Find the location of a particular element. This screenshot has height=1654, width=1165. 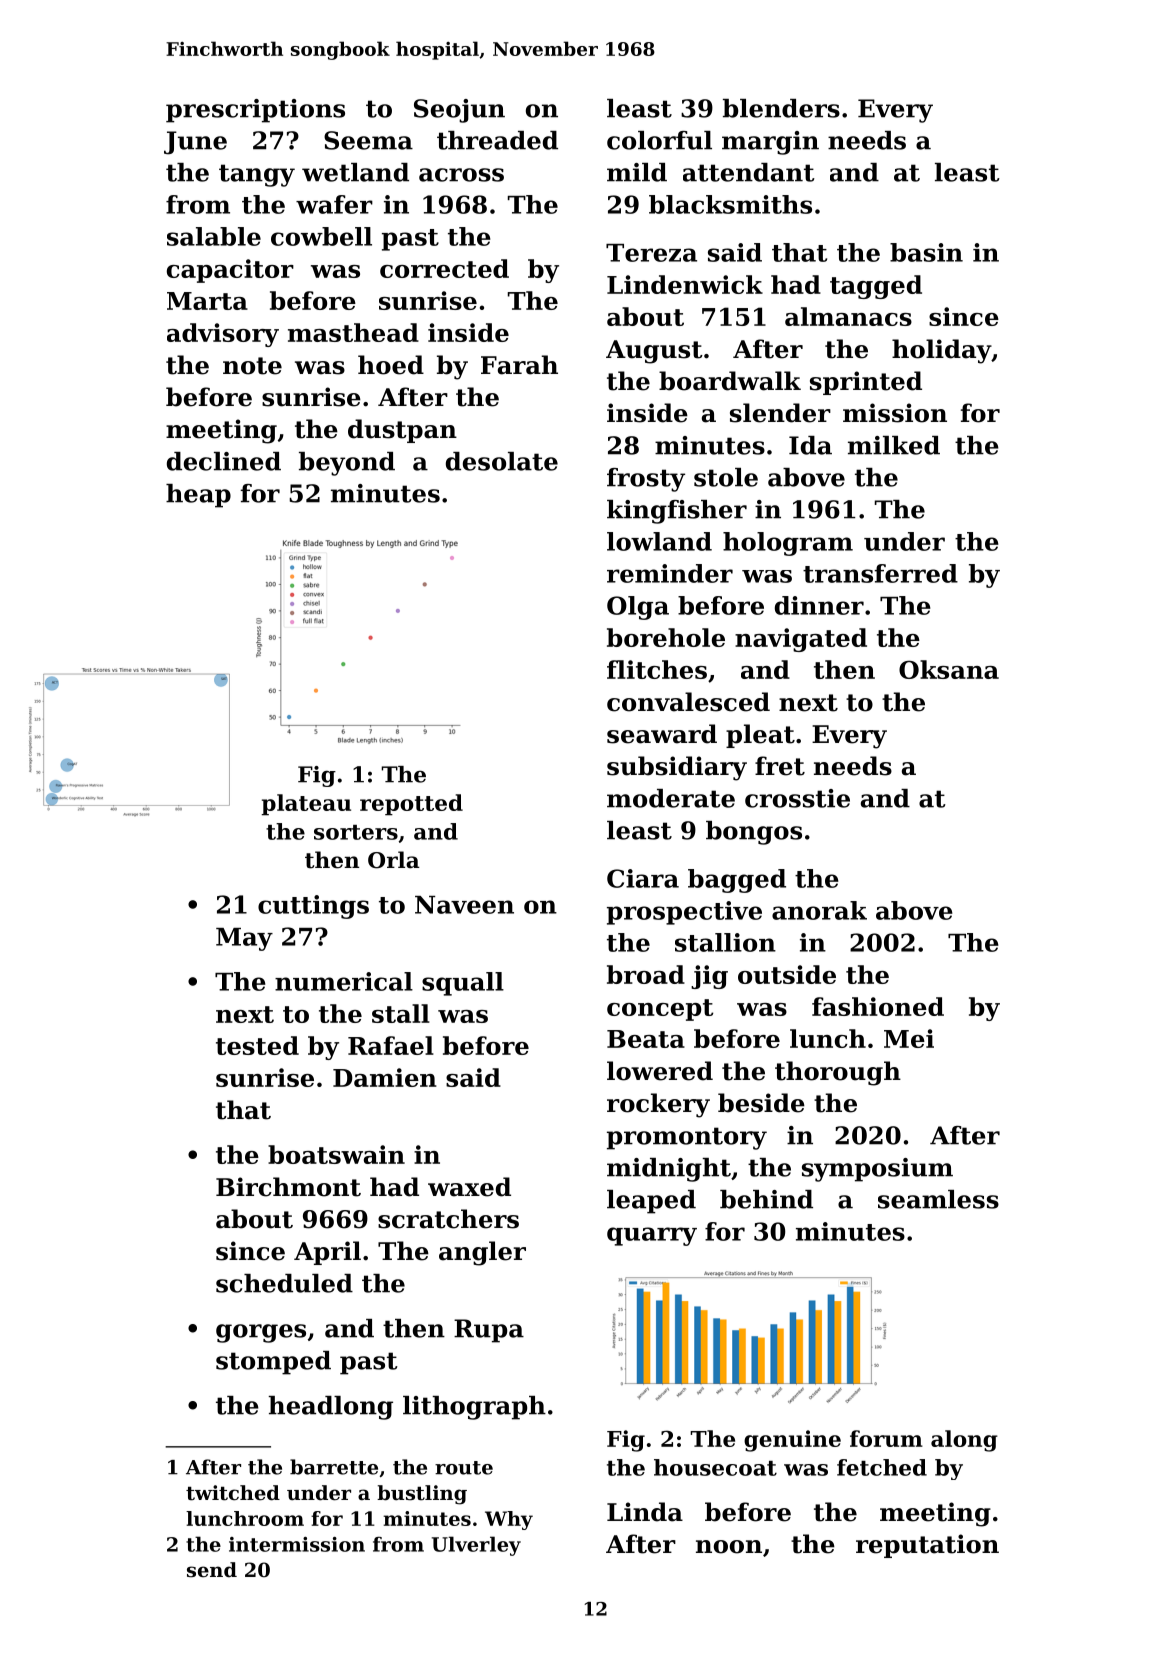

margin is located at coordinates (770, 143).
